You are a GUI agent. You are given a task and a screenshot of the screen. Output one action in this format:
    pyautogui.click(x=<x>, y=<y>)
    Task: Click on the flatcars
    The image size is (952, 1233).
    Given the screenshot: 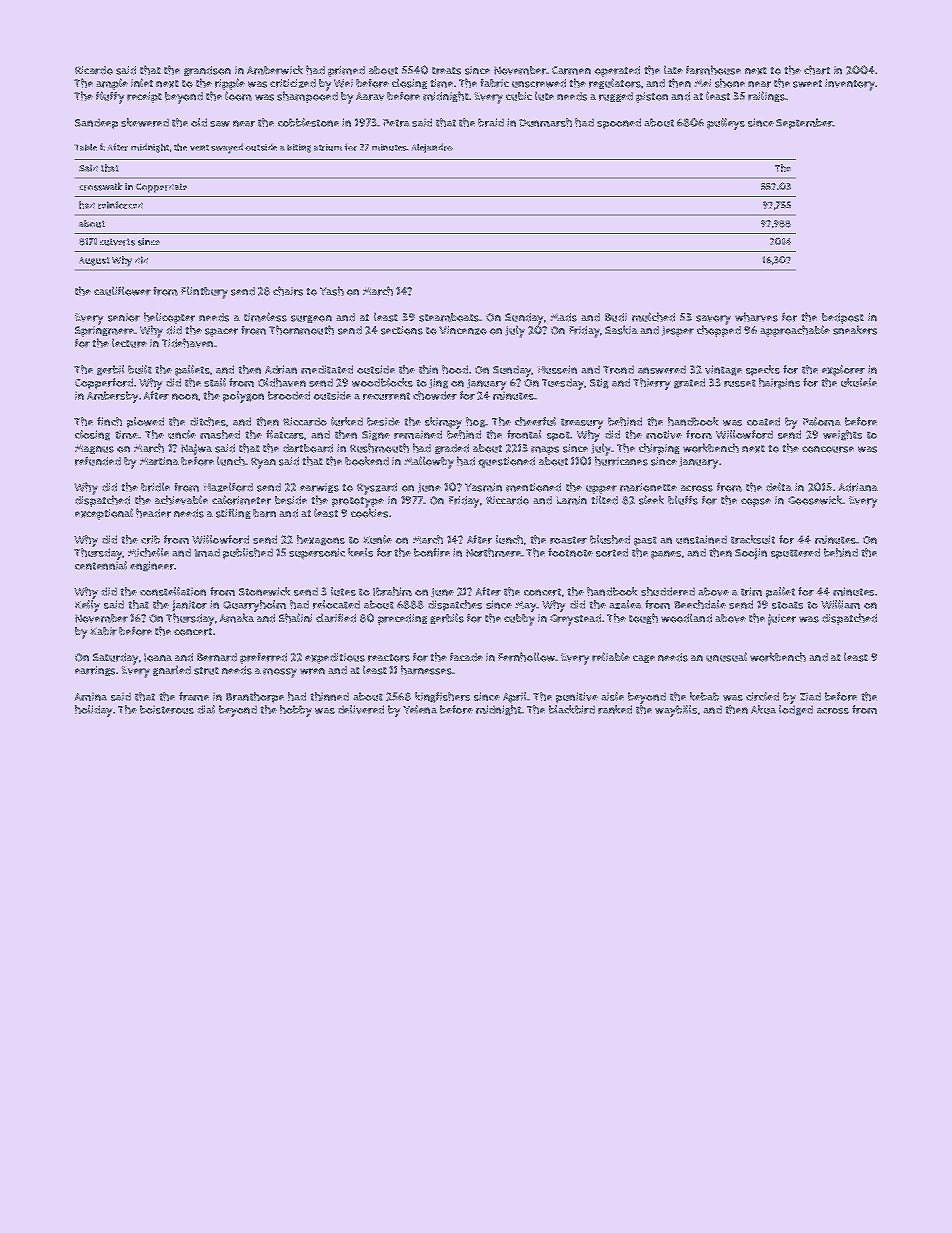 What is the action you would take?
    pyautogui.click(x=285, y=434)
